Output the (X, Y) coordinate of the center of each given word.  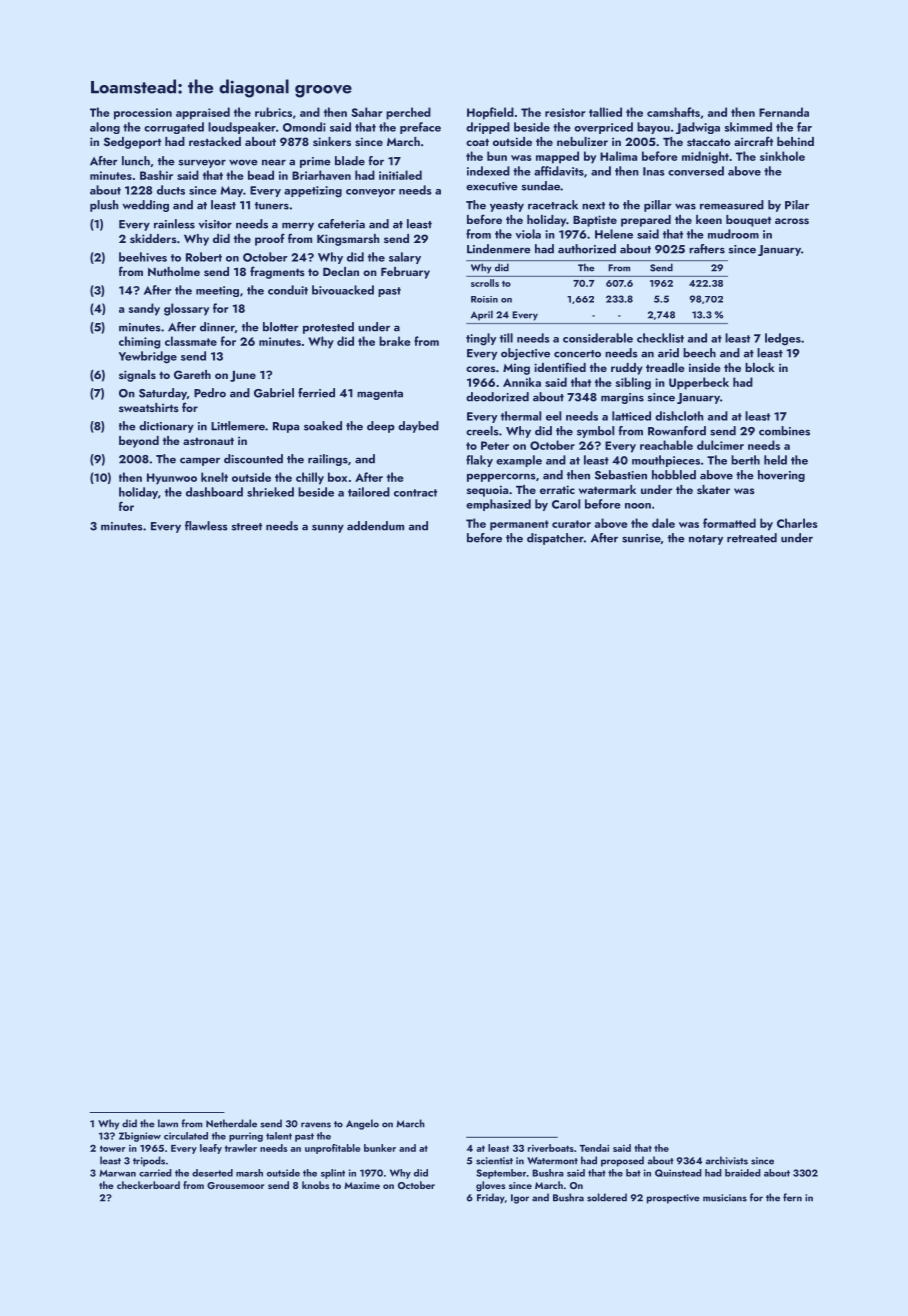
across (792, 221)
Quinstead (678, 1173)
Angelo (362, 1124)
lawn (168, 1123)
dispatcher (555, 539)
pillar (658, 206)
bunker (380, 1148)
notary (706, 540)
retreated (752, 538)
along (105, 128)
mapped (557, 157)
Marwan (117, 1173)
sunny (328, 528)
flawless (206, 526)
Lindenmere (499, 249)
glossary (186, 309)
